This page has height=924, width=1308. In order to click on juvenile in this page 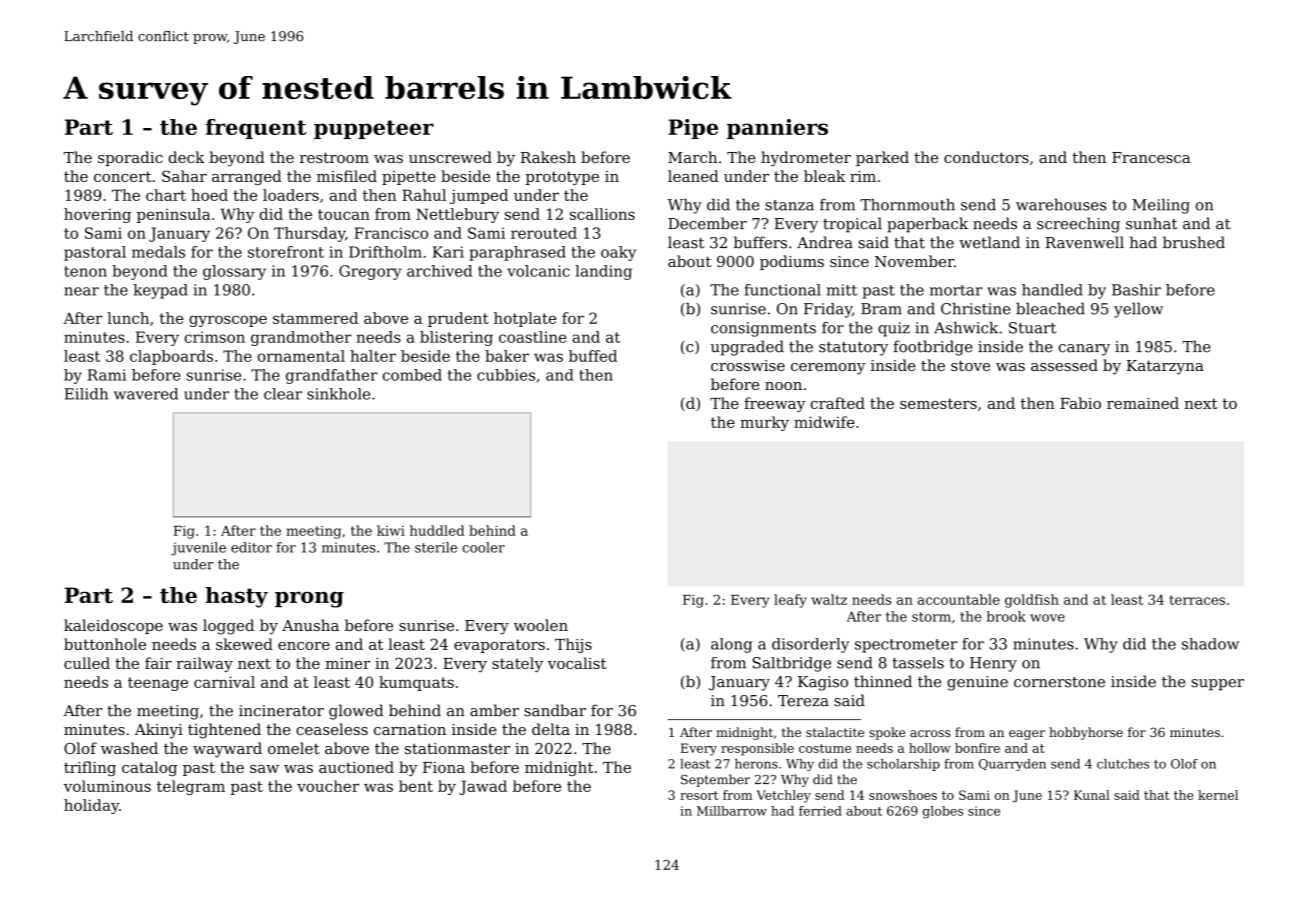, I will do `click(198, 549)`.
